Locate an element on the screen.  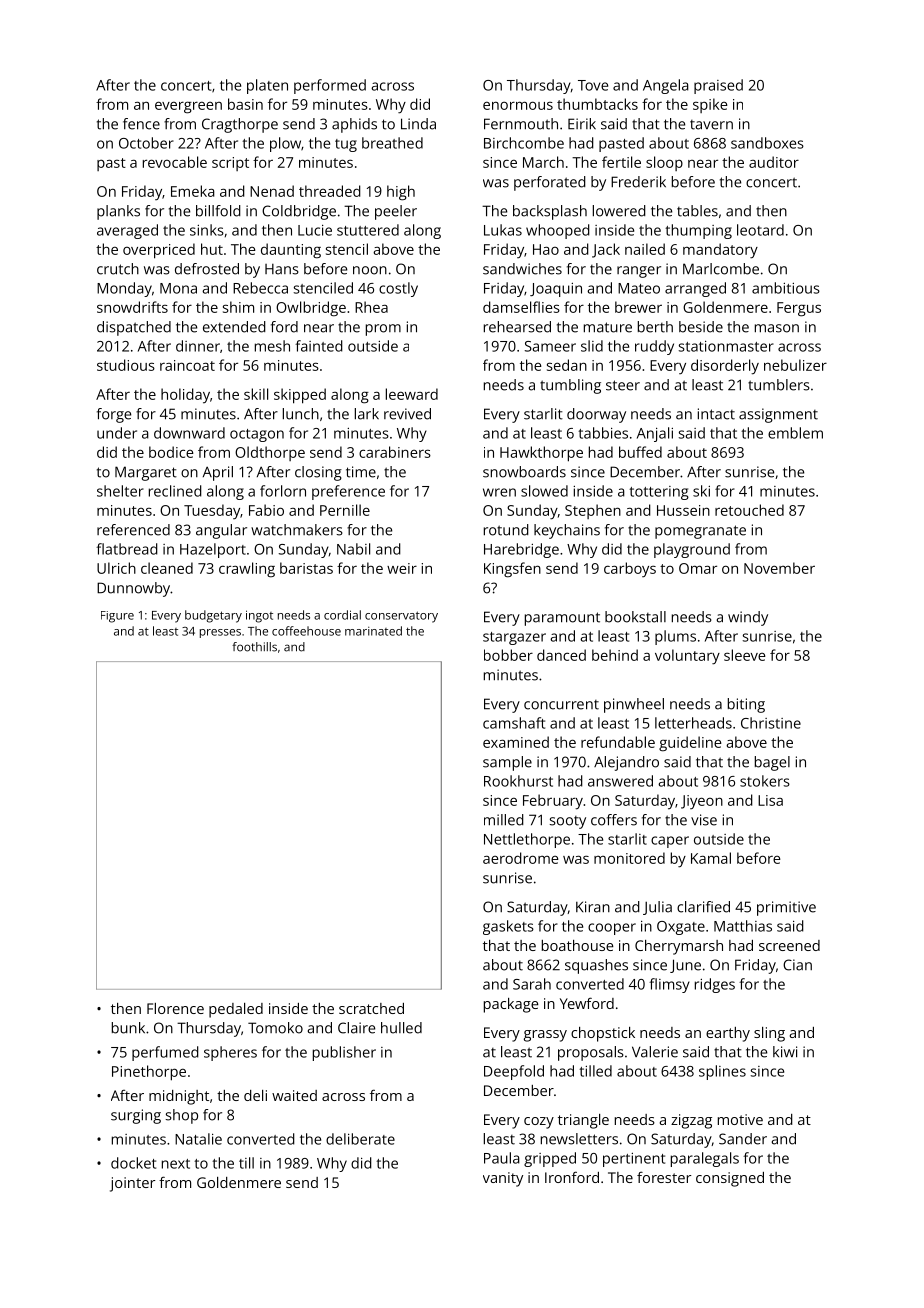
hulled is located at coordinates (401, 1028).
